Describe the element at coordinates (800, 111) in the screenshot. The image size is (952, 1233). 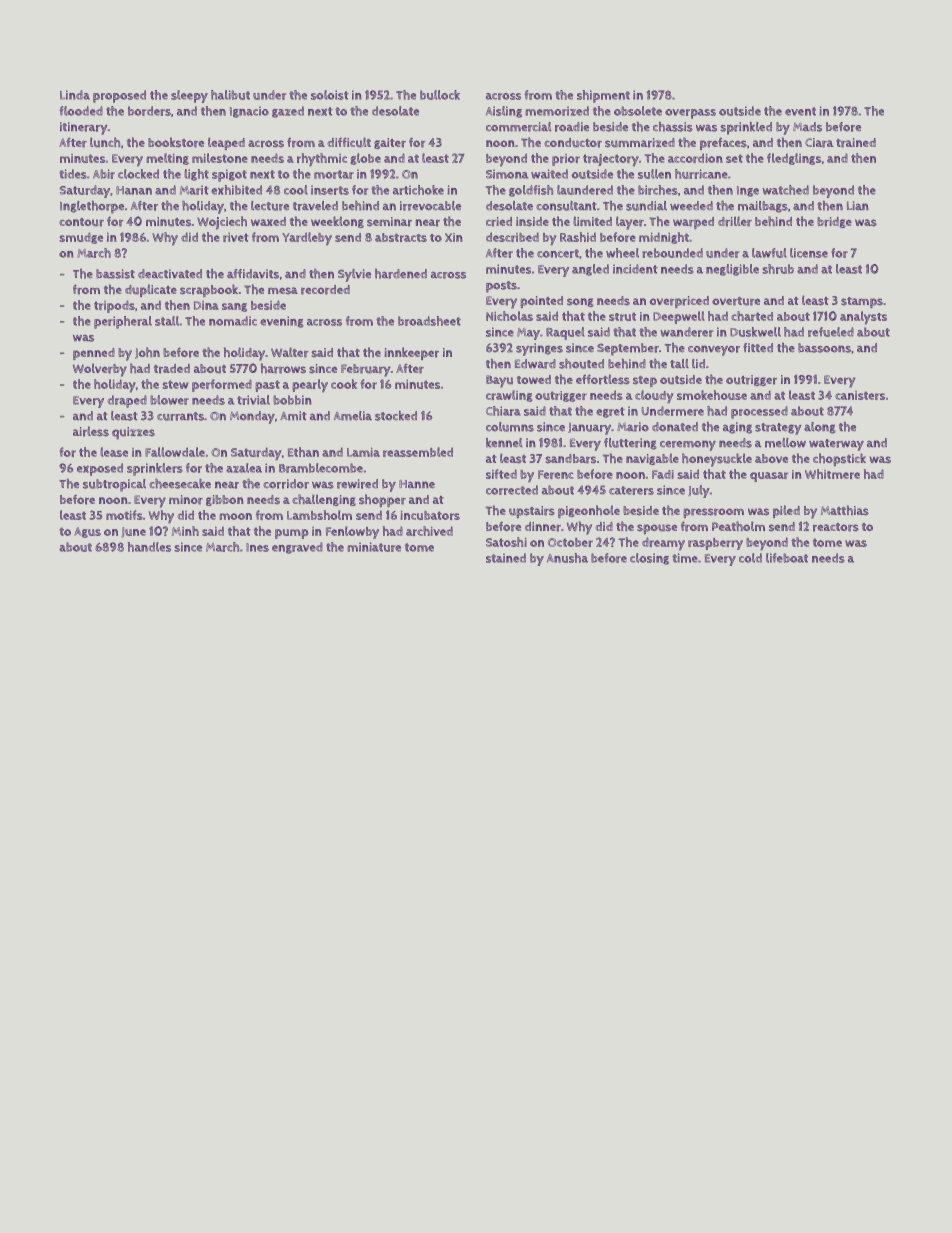
I see `event` at that location.
